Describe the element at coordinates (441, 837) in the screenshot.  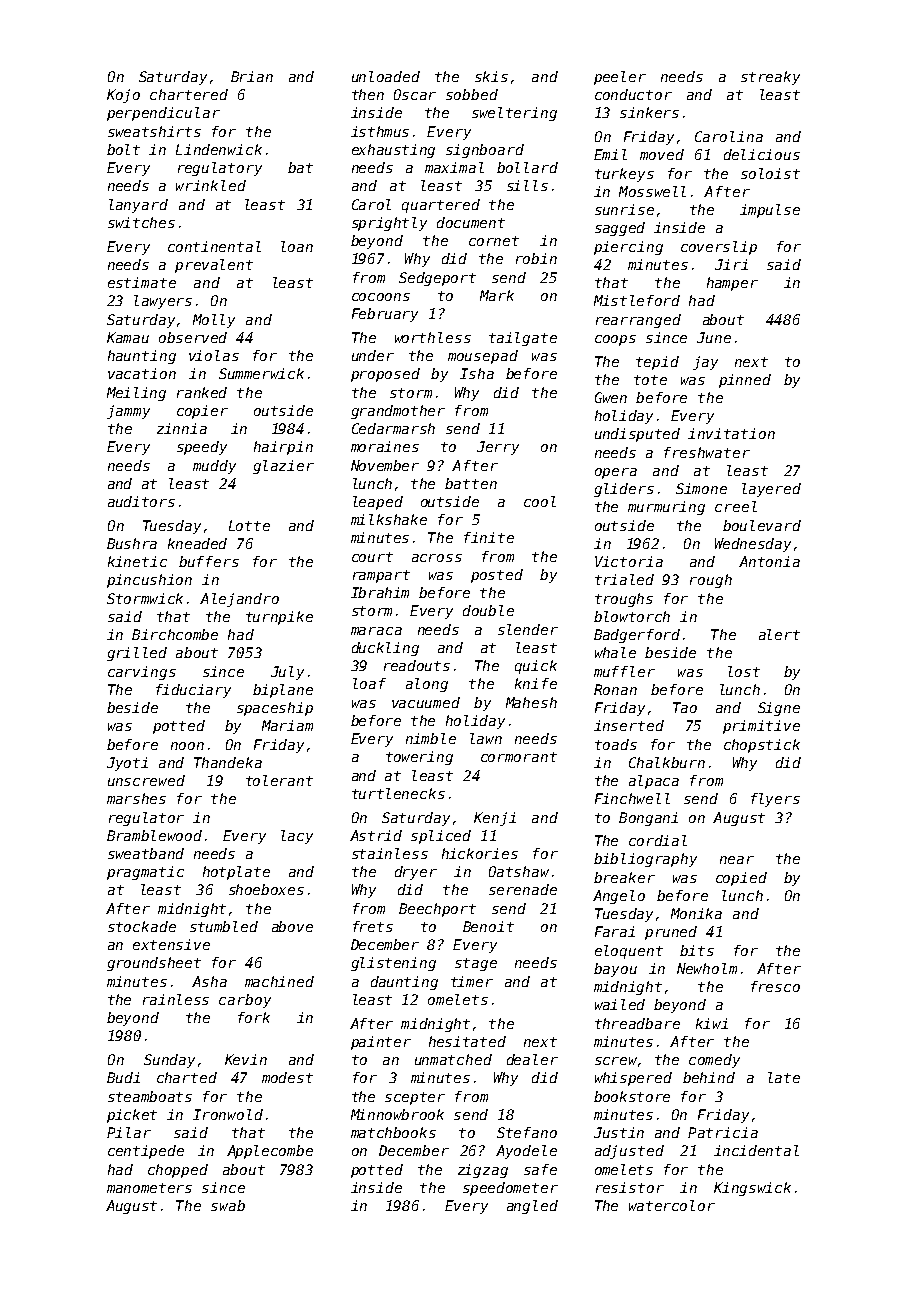
I see `spliced` at that location.
